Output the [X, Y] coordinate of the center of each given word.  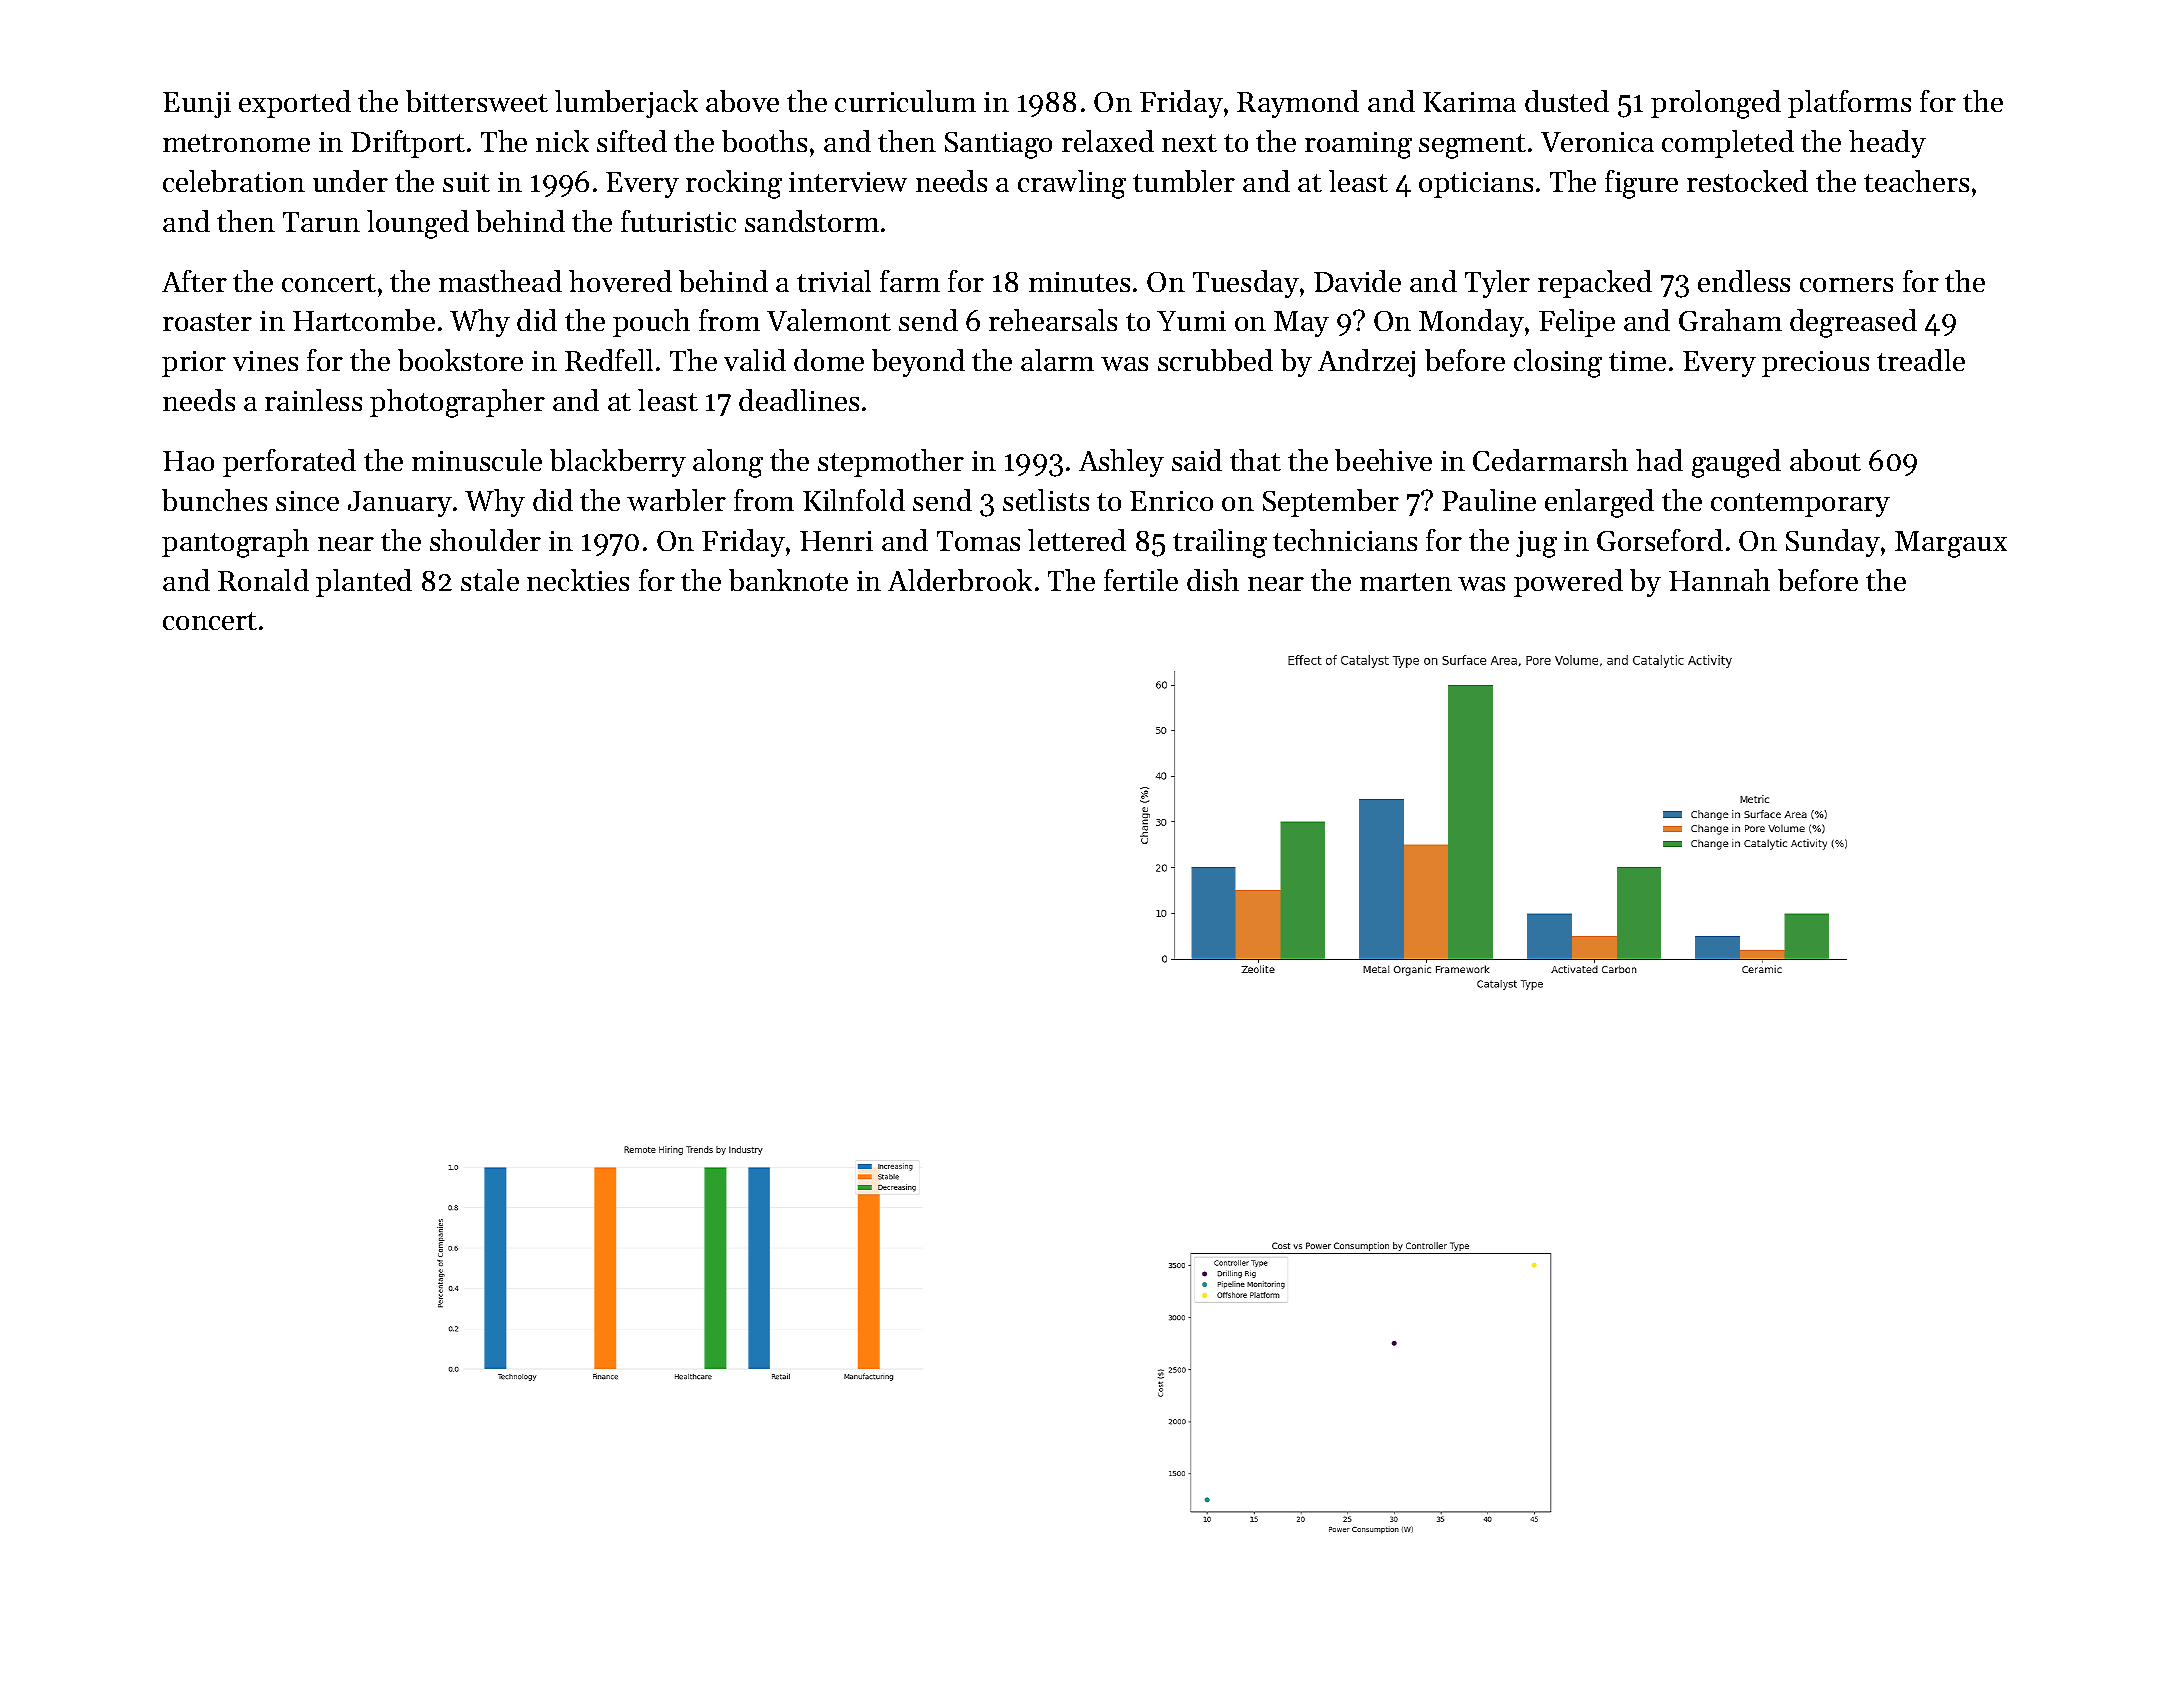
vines [265, 361]
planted [364, 583]
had [1659, 460]
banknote [788, 580]
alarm [1057, 360]
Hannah [1719, 580]
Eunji [197, 105]
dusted [1567, 101]
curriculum [905, 101]
